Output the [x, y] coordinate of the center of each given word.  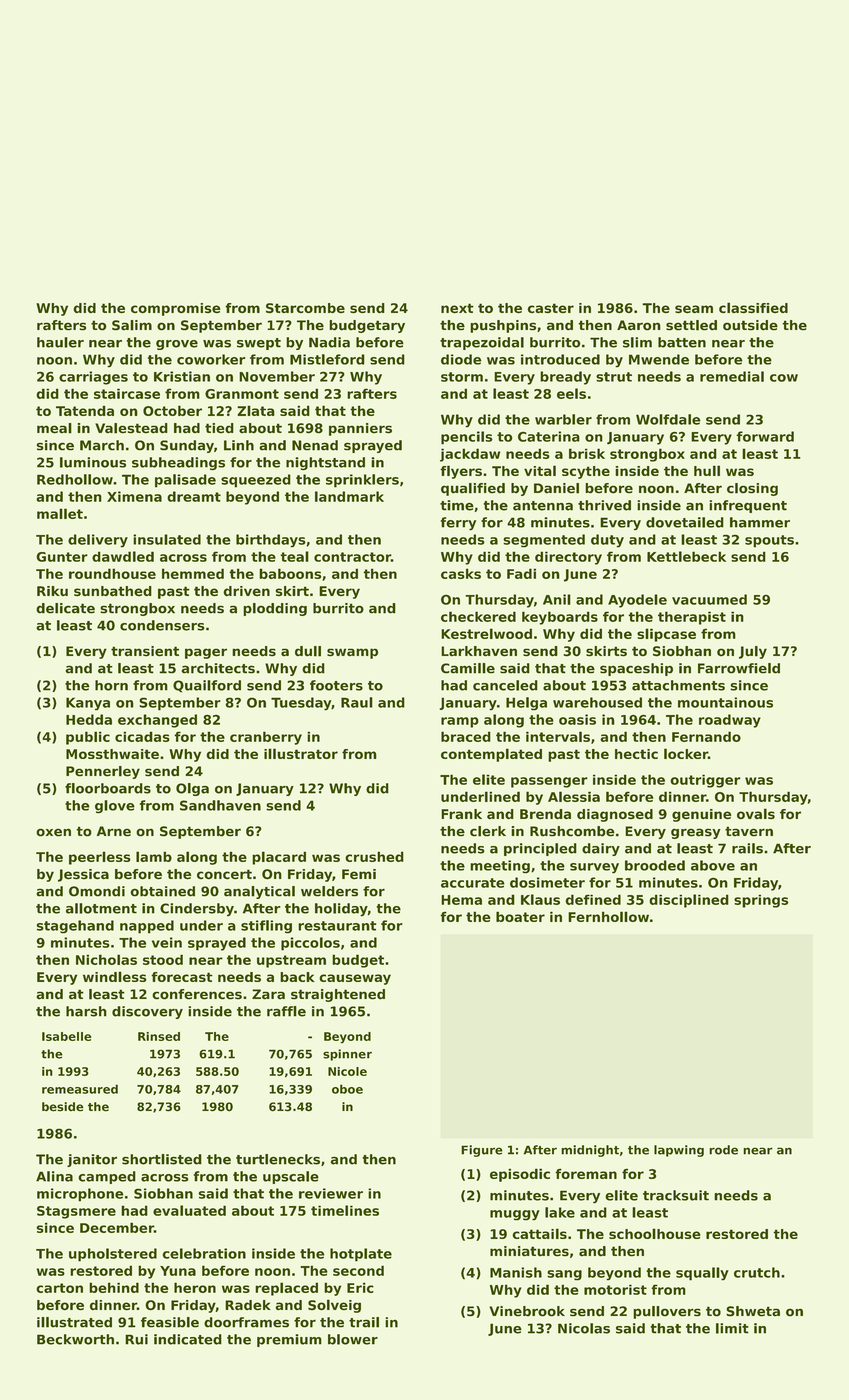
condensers [162, 625]
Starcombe [305, 308]
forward [765, 436]
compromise [175, 309]
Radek [248, 1305]
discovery [147, 1012]
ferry [458, 524]
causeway [355, 979]
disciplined [689, 901]
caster [550, 308]
